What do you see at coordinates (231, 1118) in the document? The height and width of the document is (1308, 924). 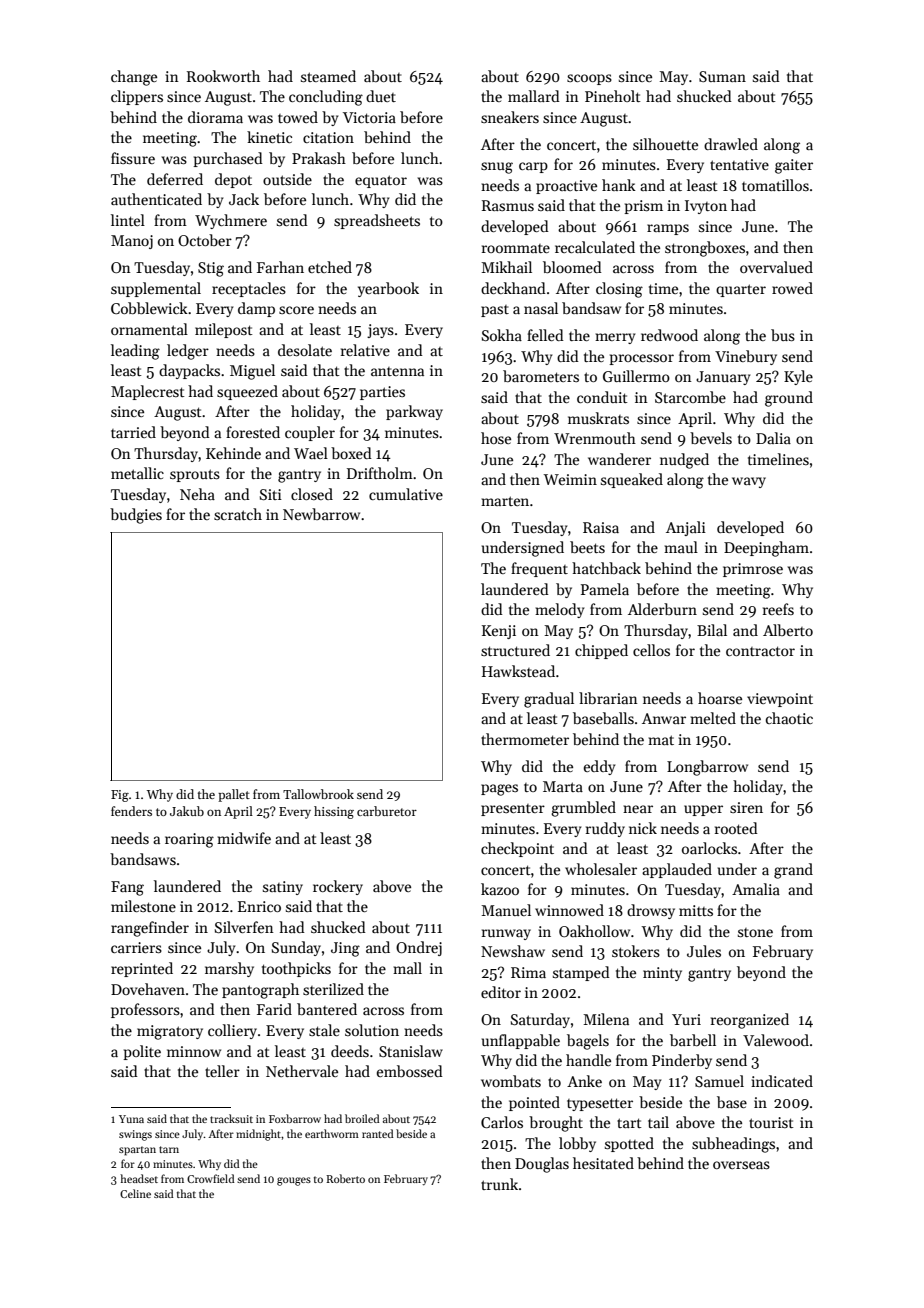 I see `tracksuit` at bounding box center [231, 1118].
